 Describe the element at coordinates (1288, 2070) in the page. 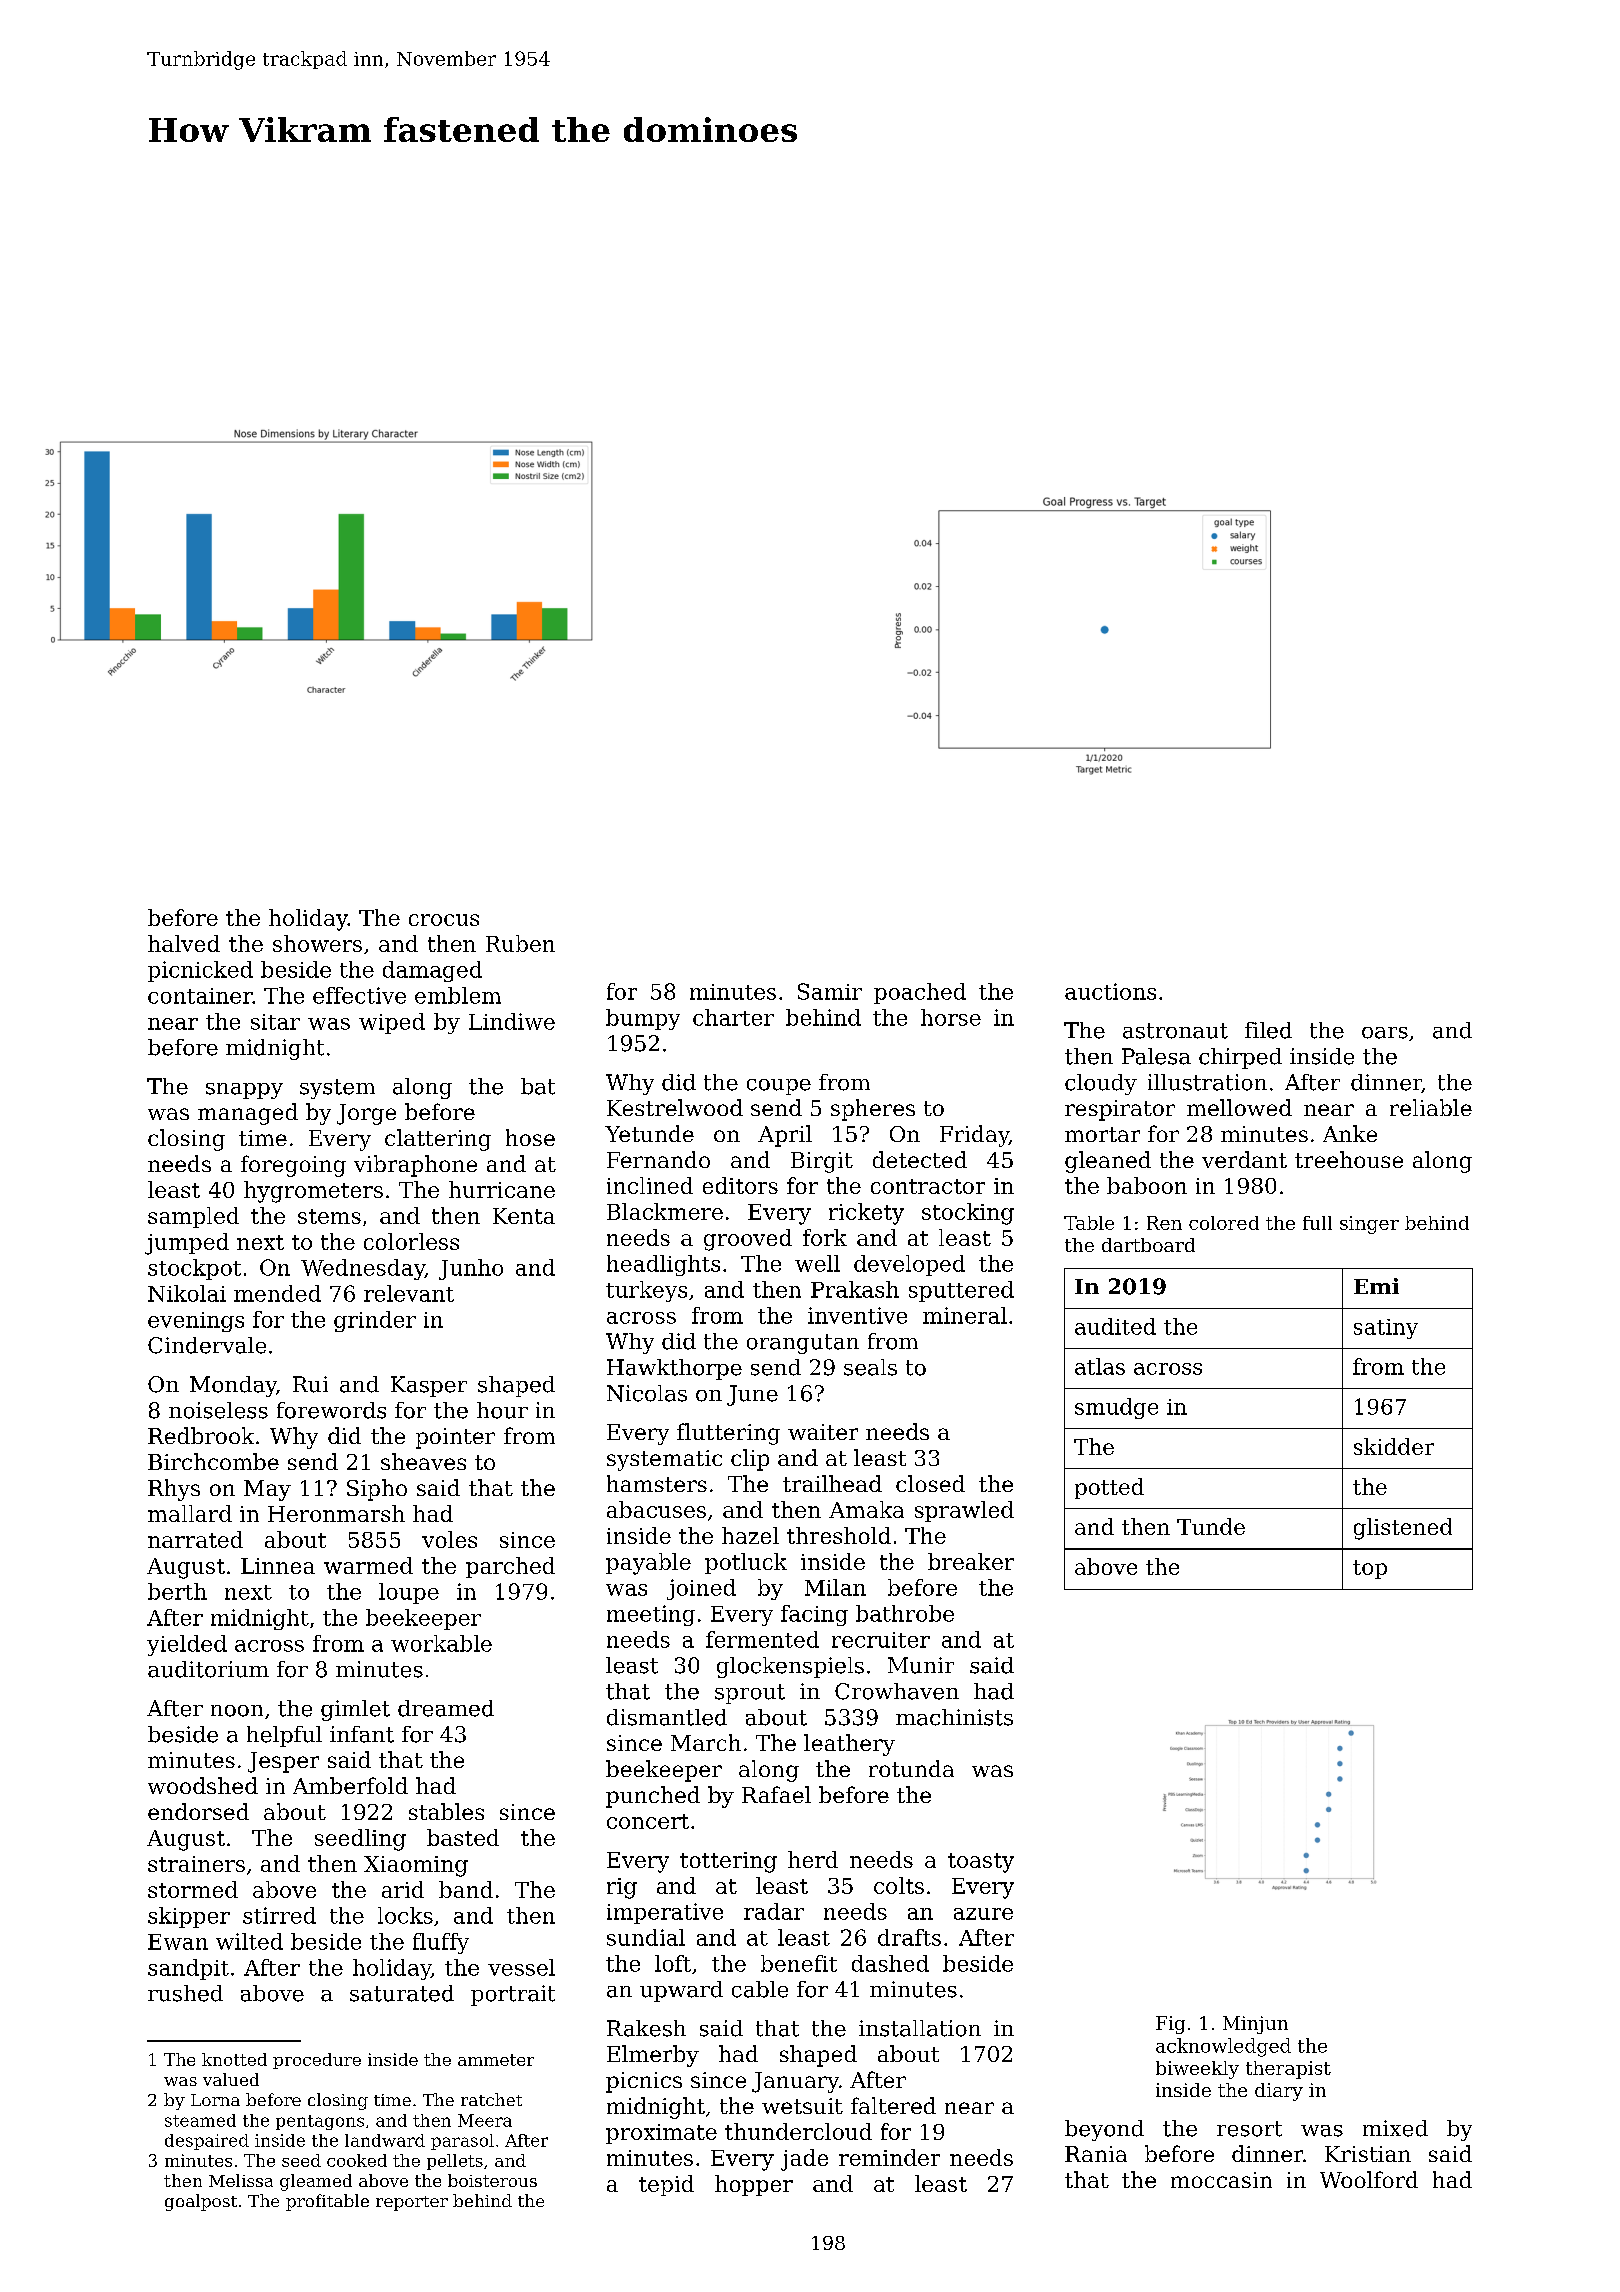

I see `therapist` at that location.
